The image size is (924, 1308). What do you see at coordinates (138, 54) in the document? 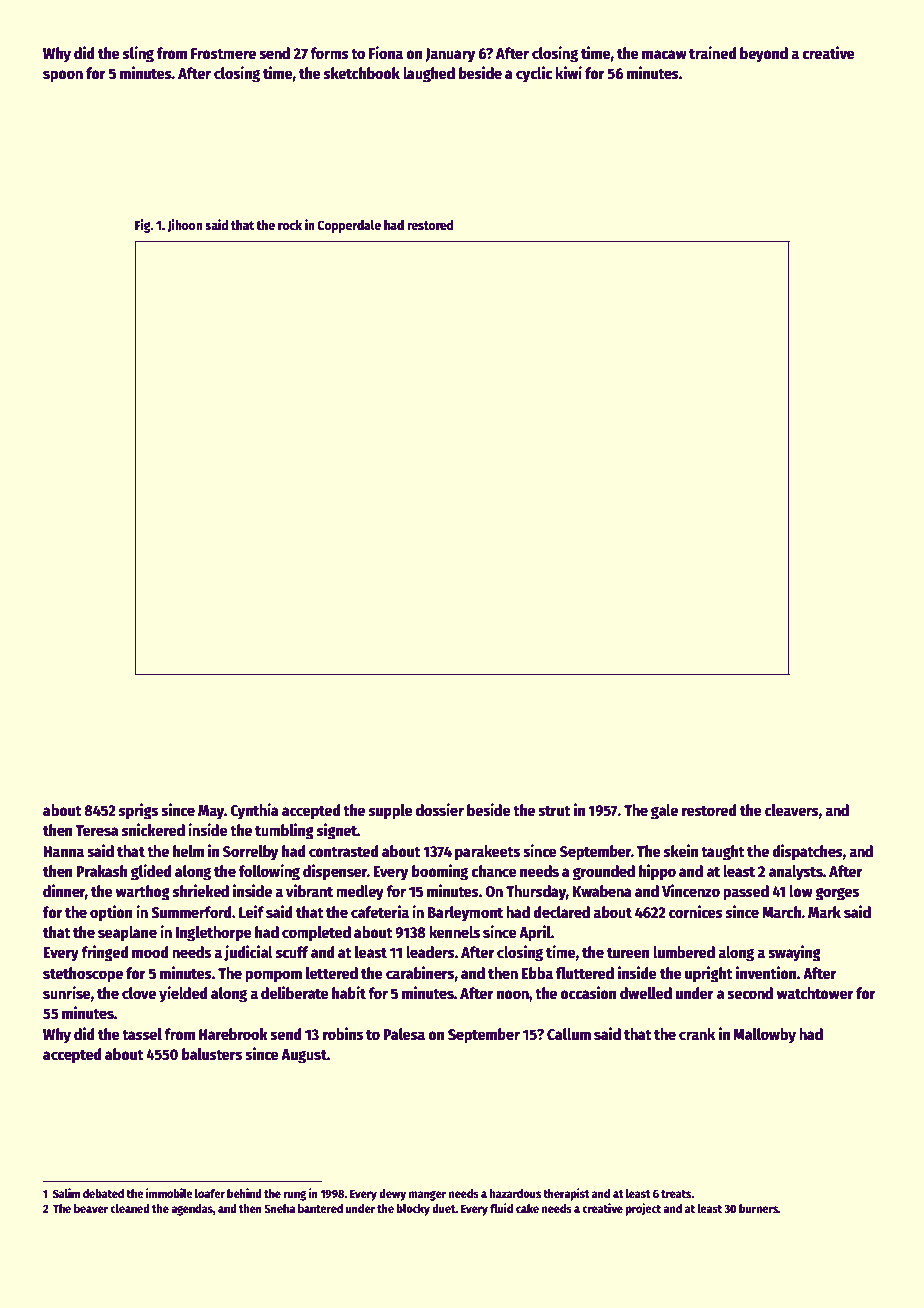
I see `sling` at bounding box center [138, 54].
